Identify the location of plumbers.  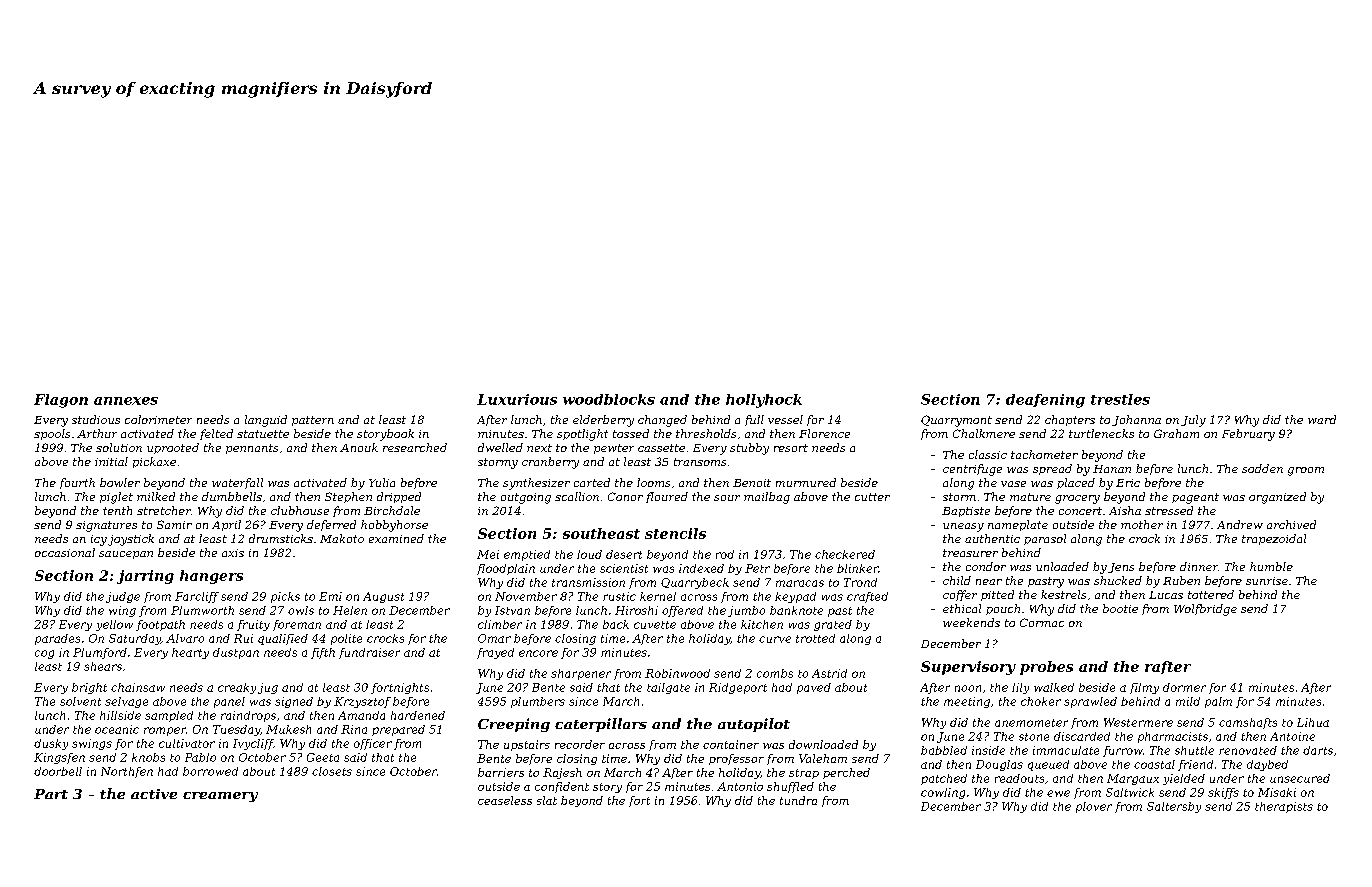
(538, 702).
